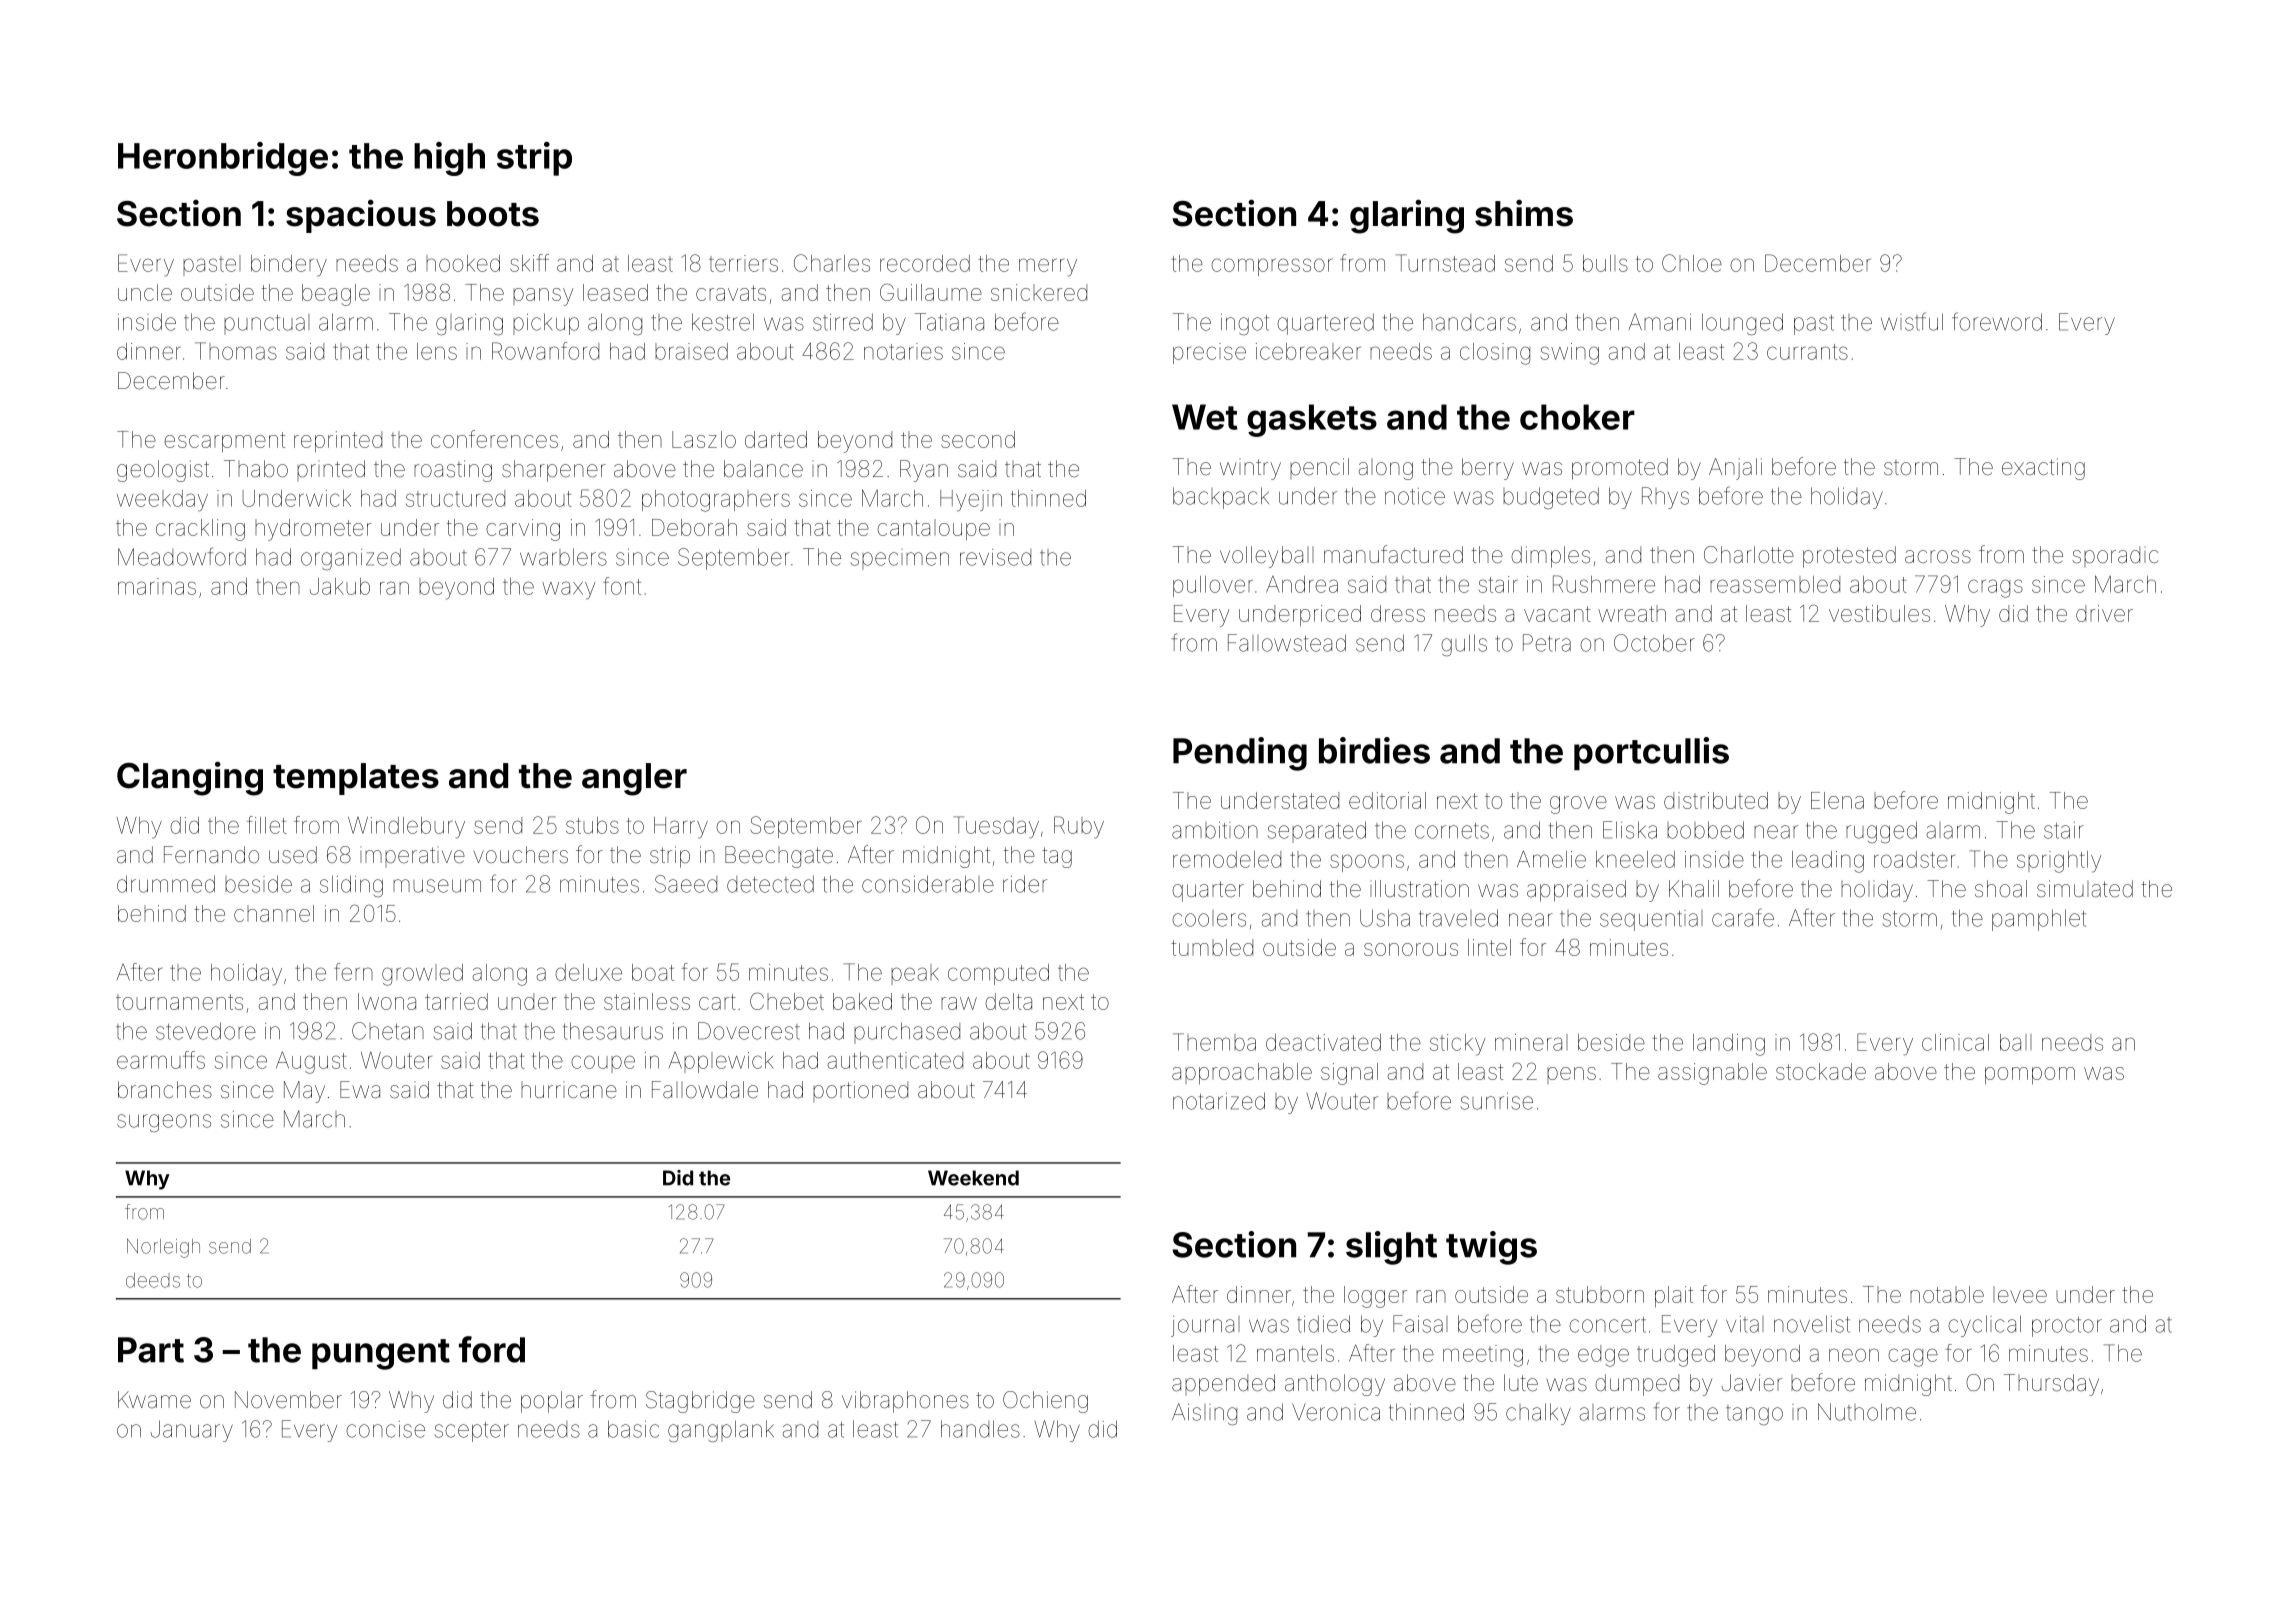 This document has width=2292, height=1620. I want to click on handcars, so click(1469, 322).
